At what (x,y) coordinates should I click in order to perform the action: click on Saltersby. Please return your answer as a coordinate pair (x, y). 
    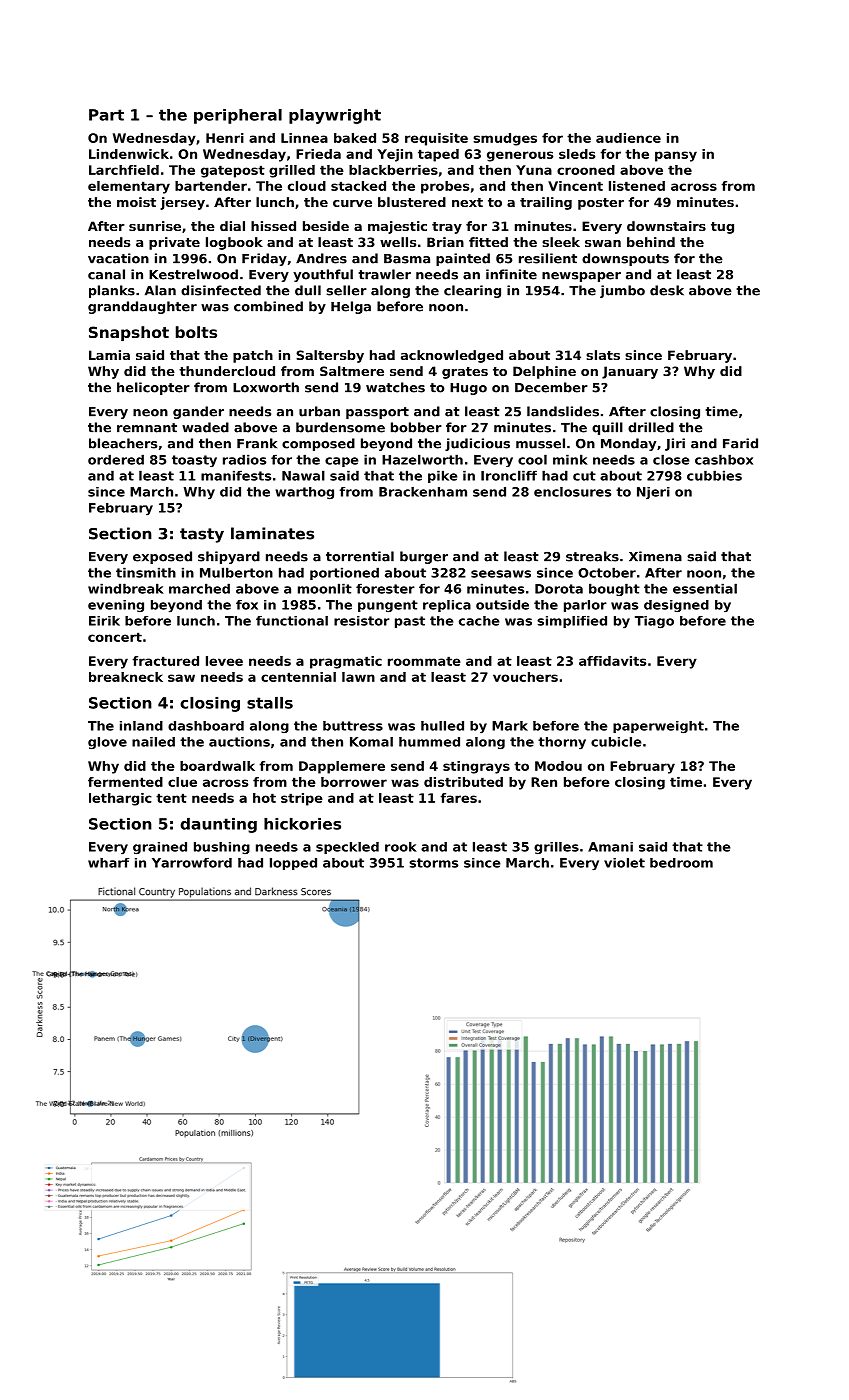
    Looking at the image, I should click on (330, 356).
